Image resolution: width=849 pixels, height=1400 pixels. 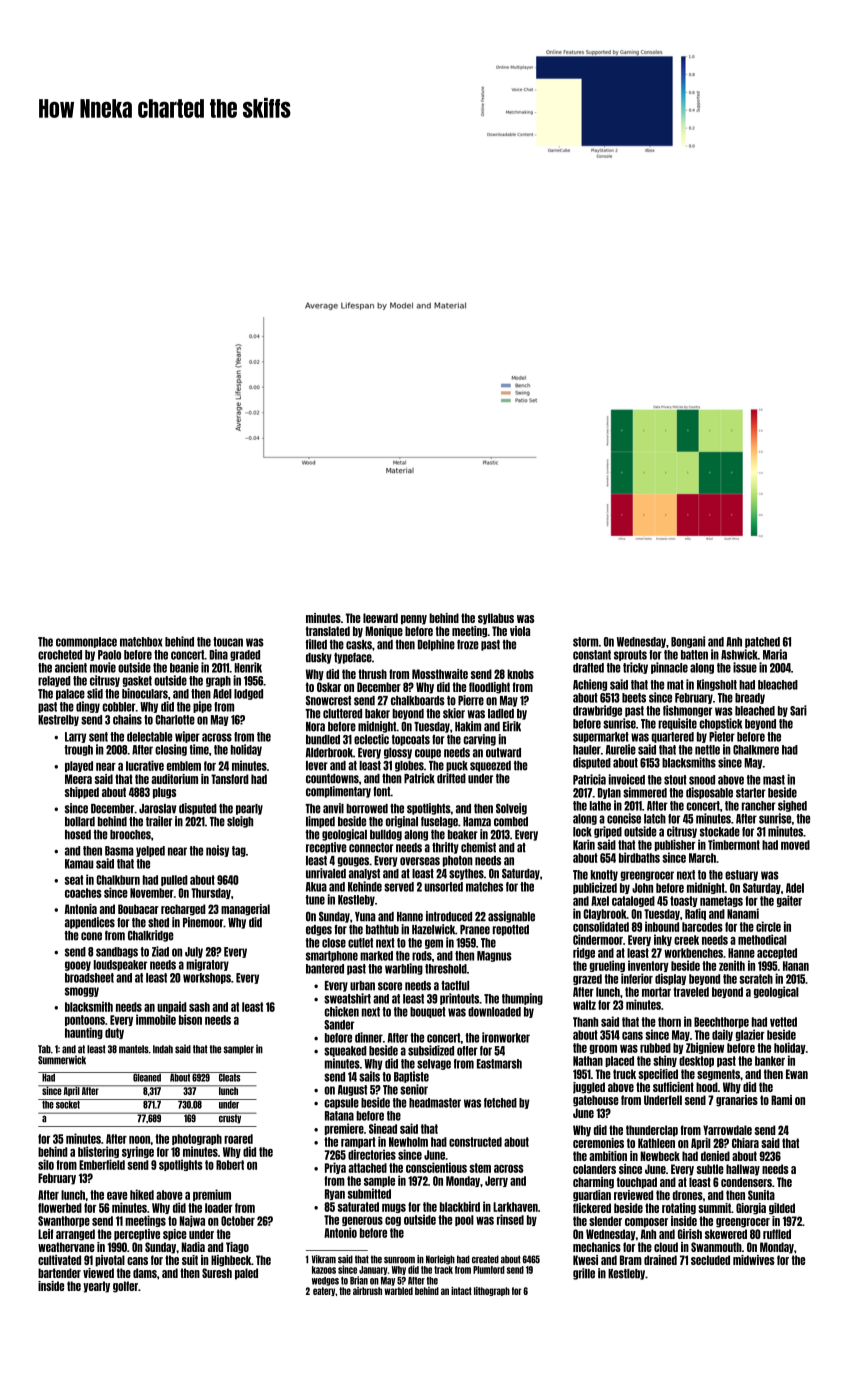 I want to click on nettle, so click(x=707, y=750).
